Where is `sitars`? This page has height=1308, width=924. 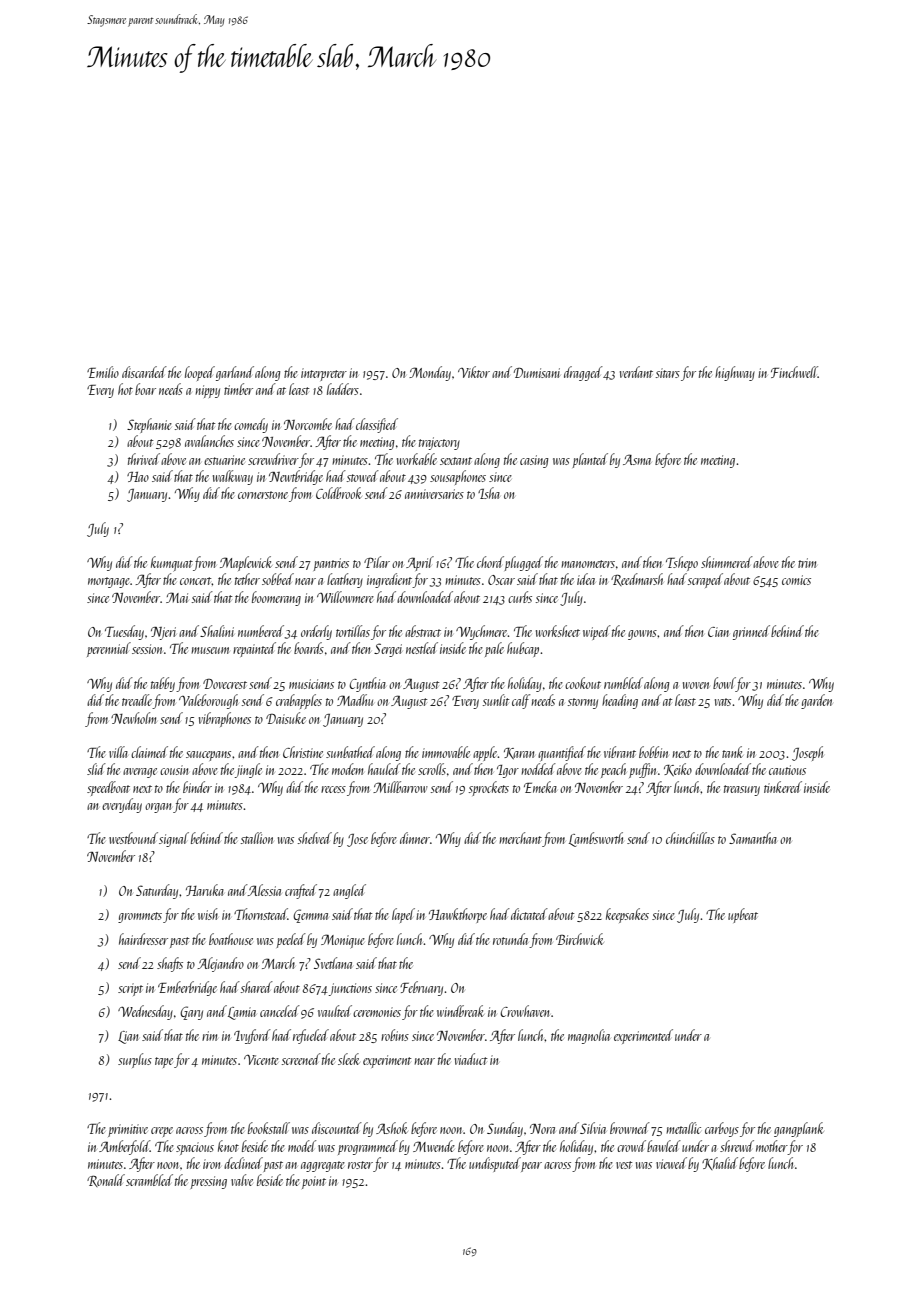
sitars is located at coordinates (668, 373).
